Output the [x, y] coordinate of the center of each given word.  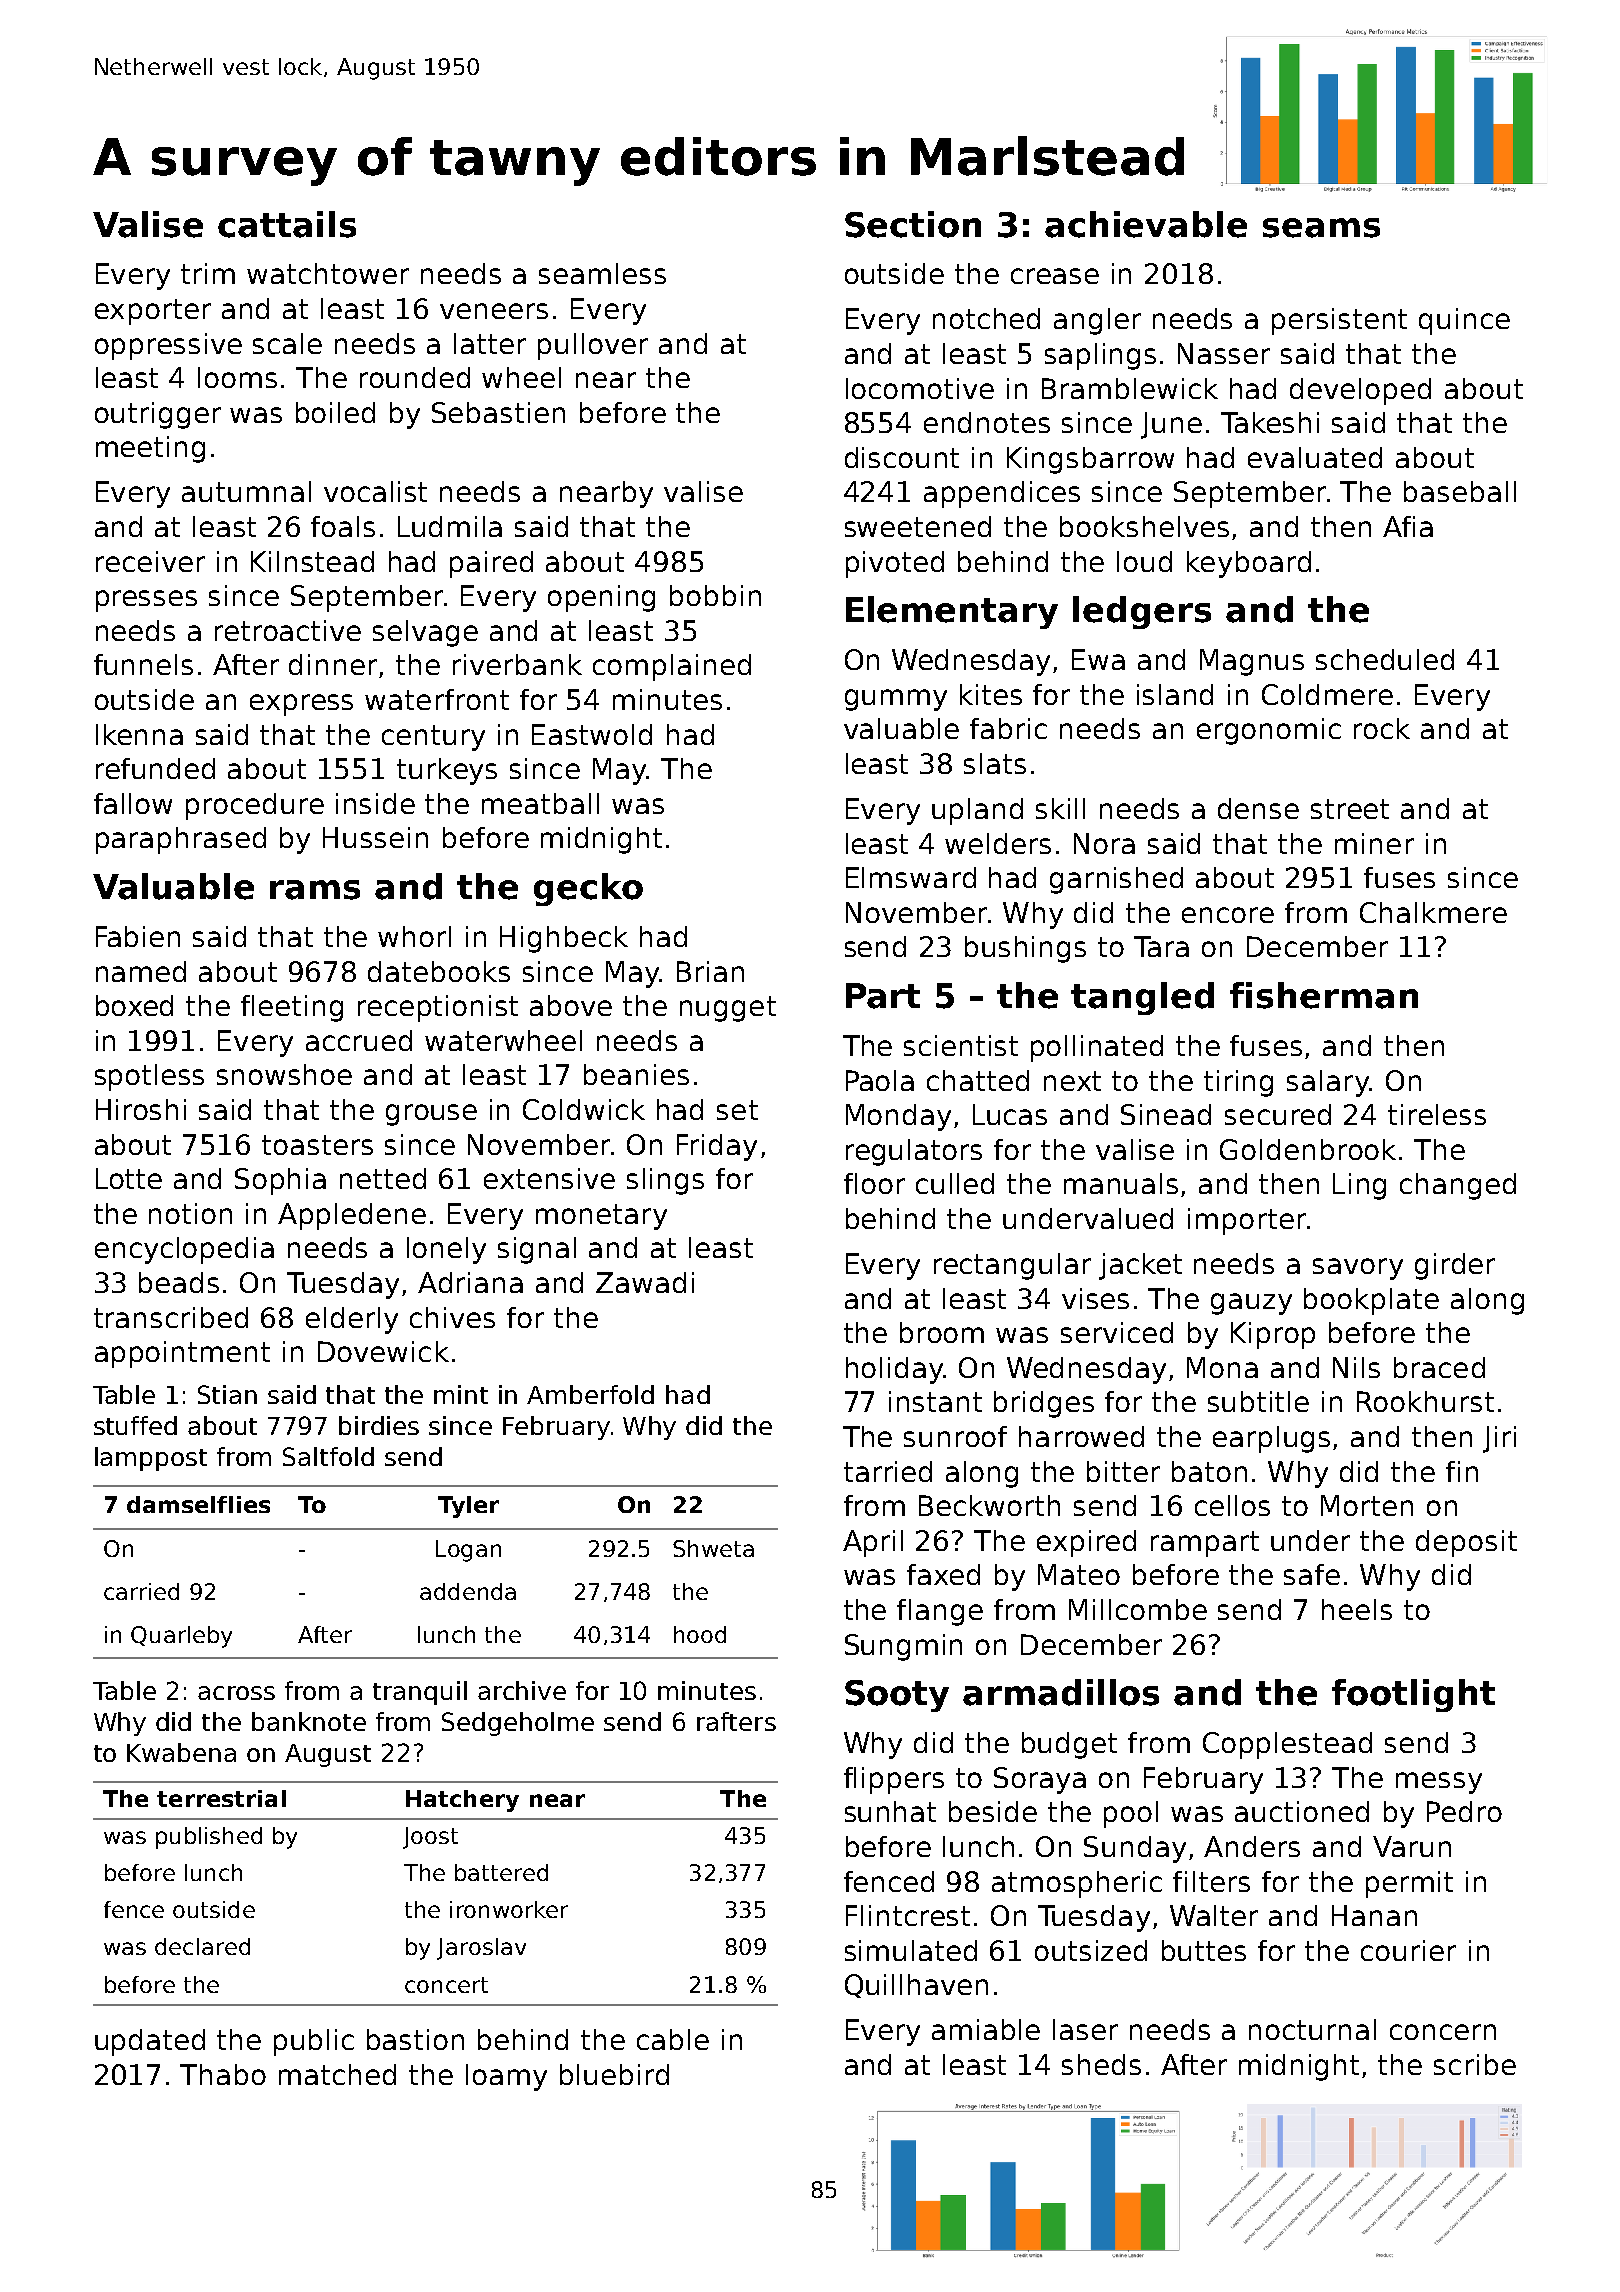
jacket [1140, 1266]
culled [955, 1183]
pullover [593, 346]
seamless [602, 273]
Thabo [223, 2074]
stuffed [135, 1425]
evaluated [1315, 457]
